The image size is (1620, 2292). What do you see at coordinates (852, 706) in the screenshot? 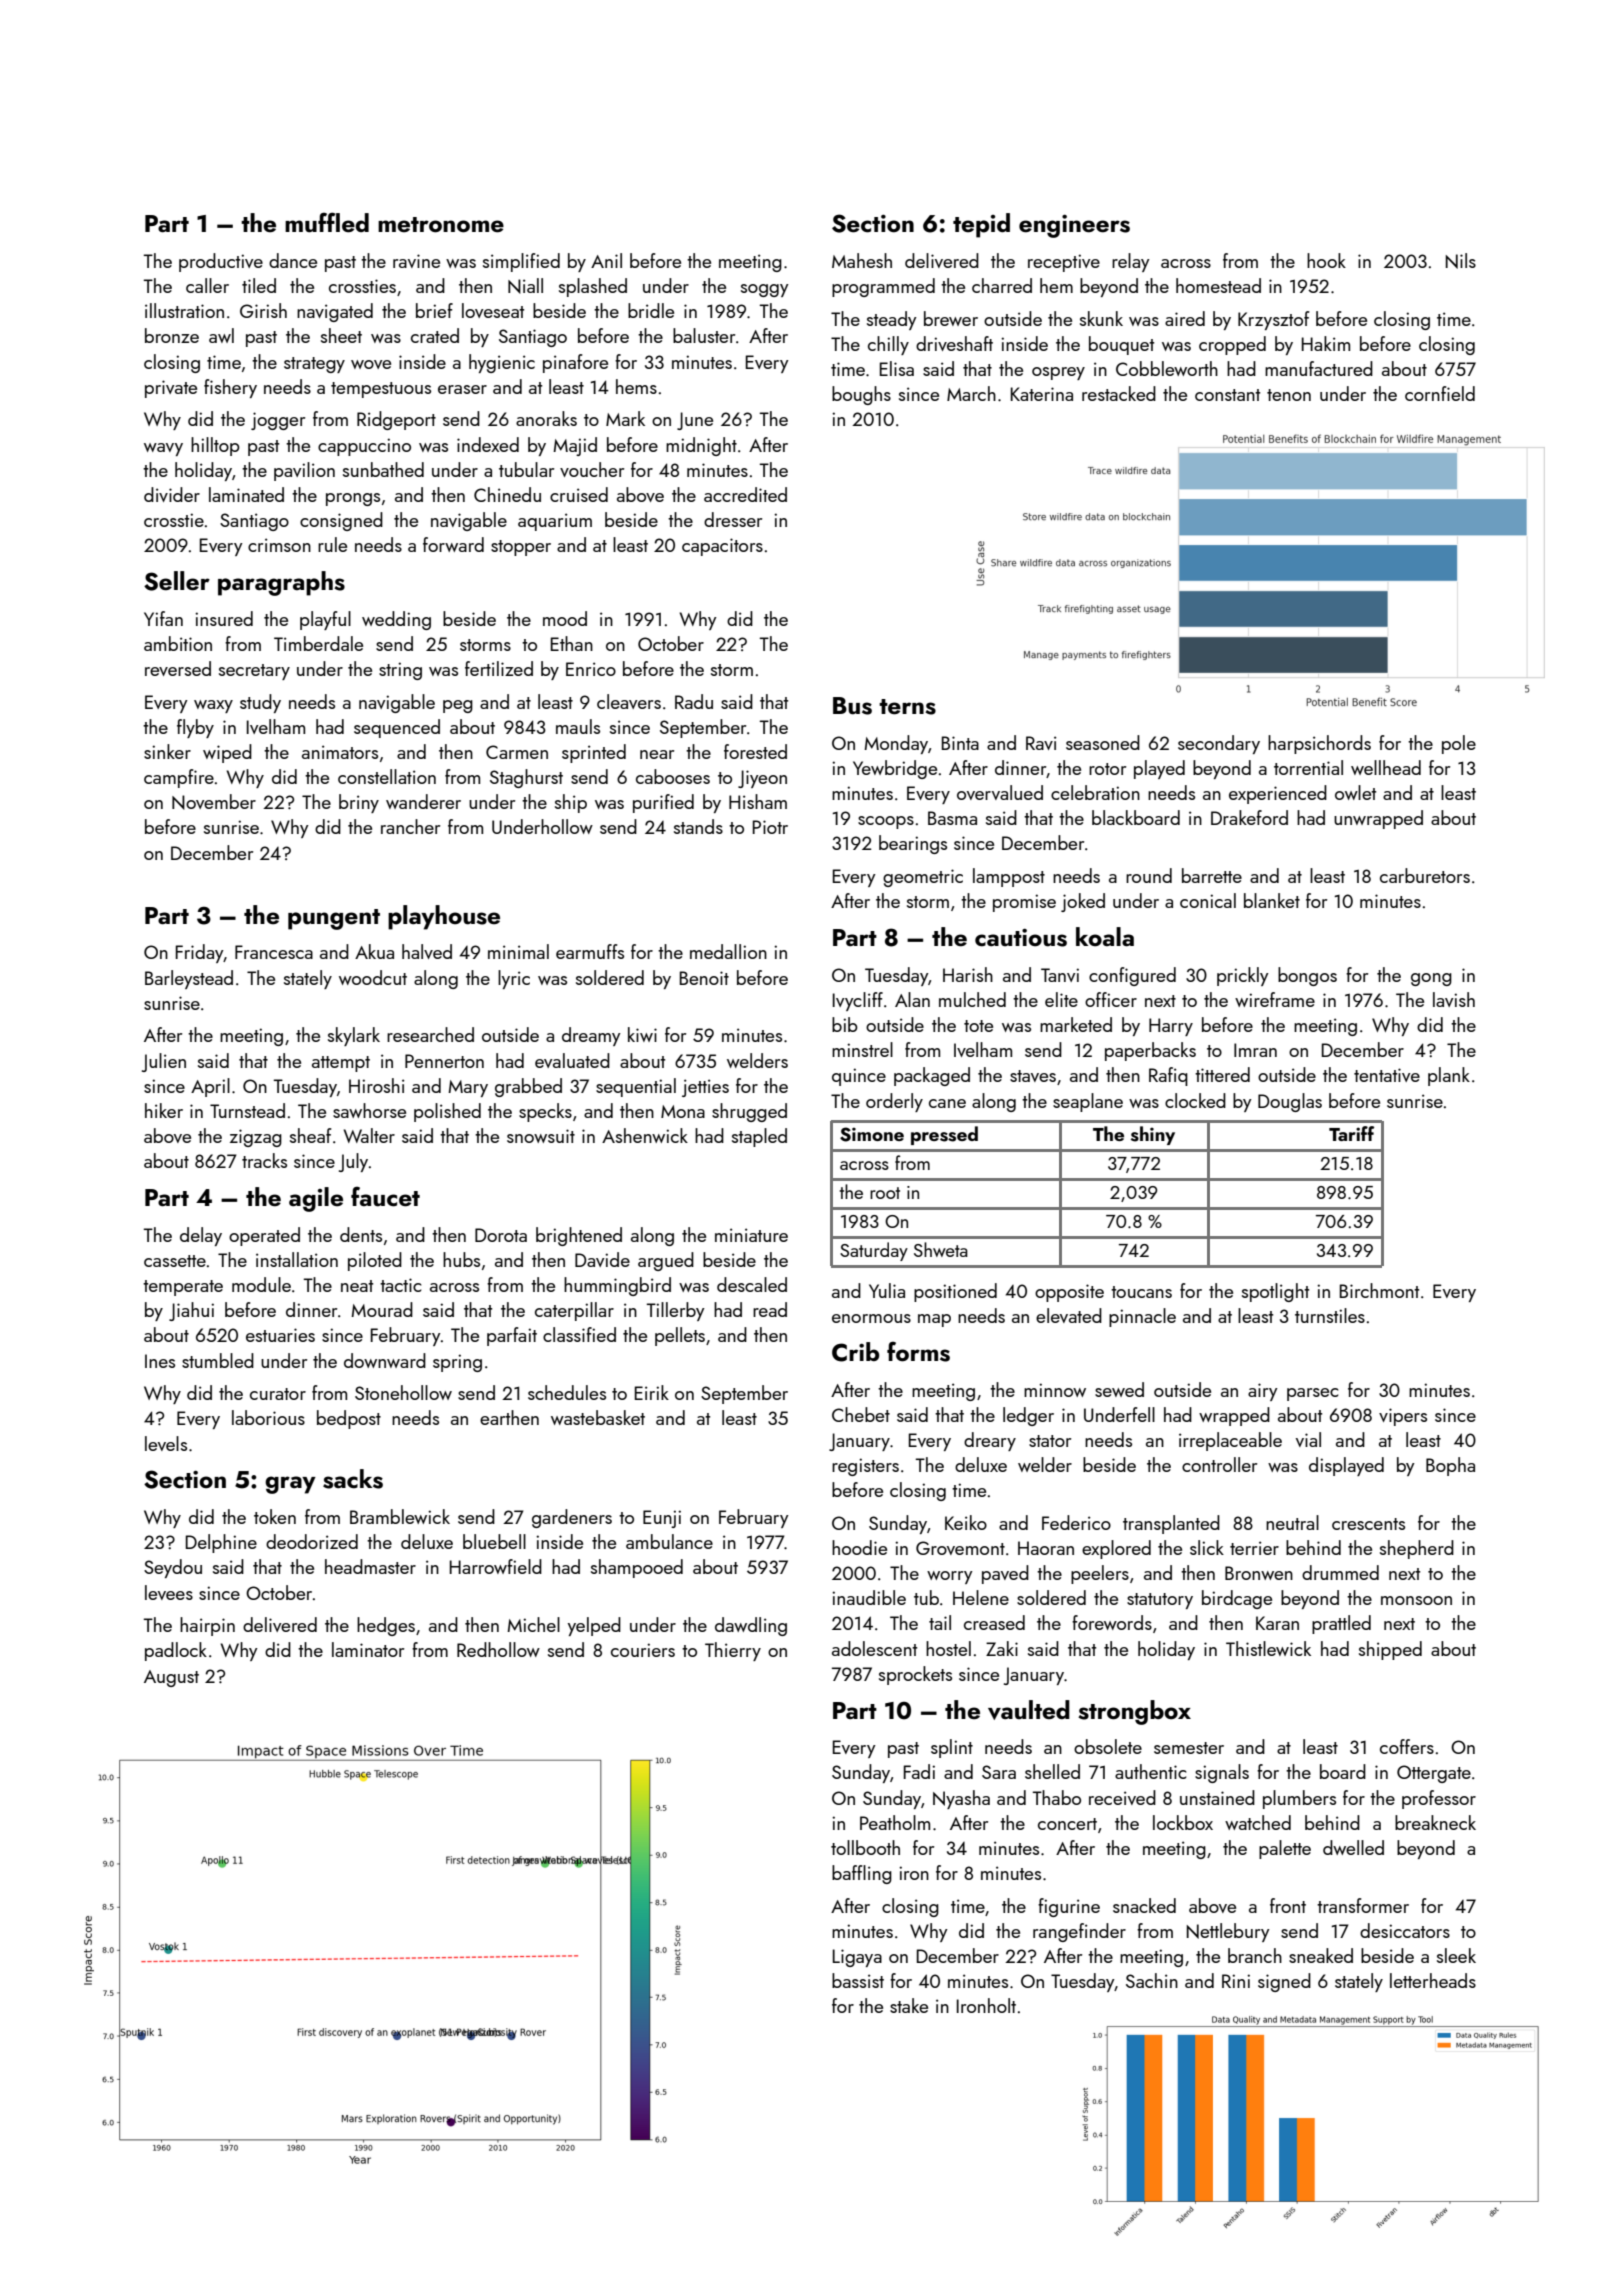
I see `Bus` at bounding box center [852, 706].
